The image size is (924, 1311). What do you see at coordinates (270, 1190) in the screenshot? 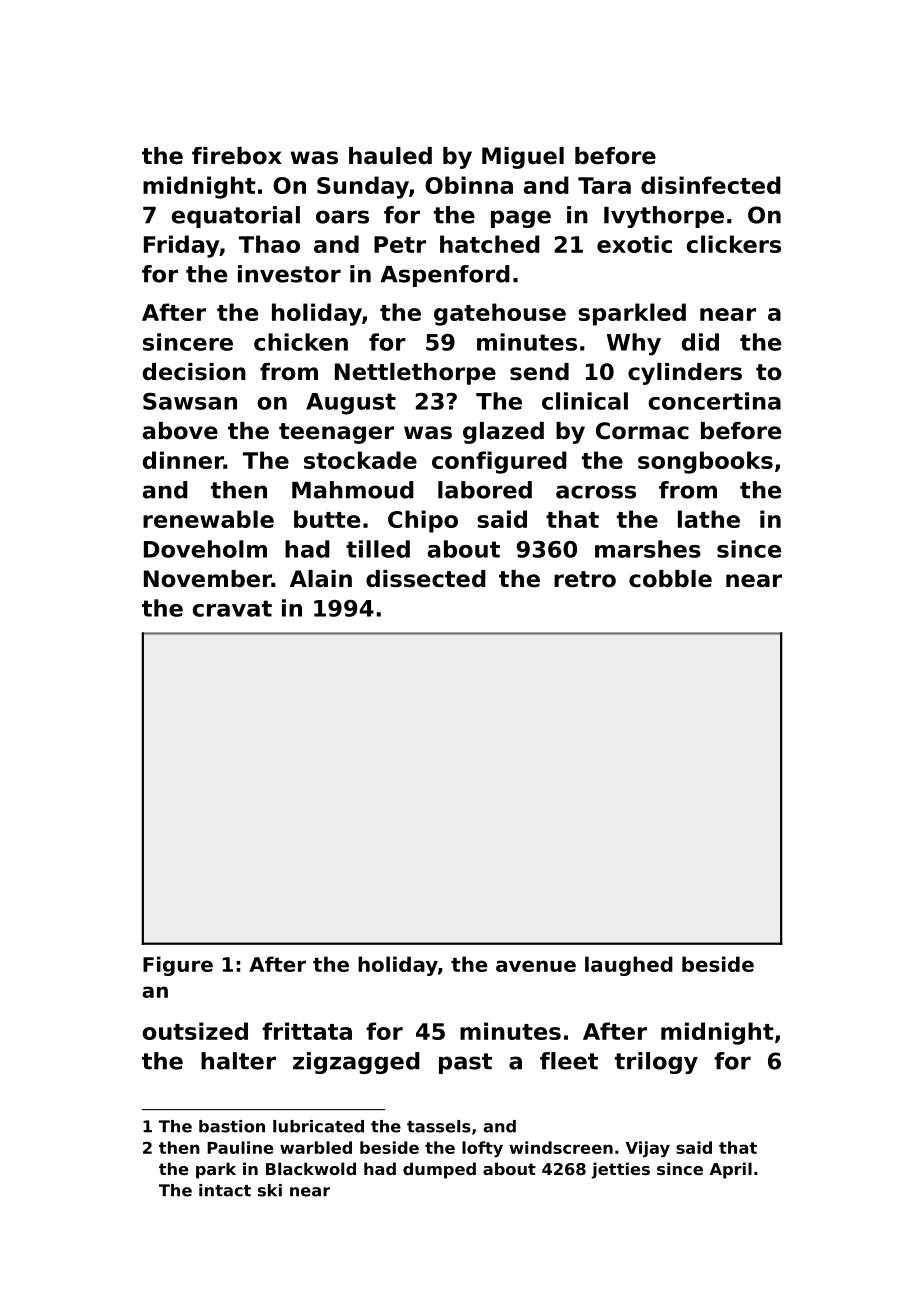
I see `ski` at bounding box center [270, 1190].
